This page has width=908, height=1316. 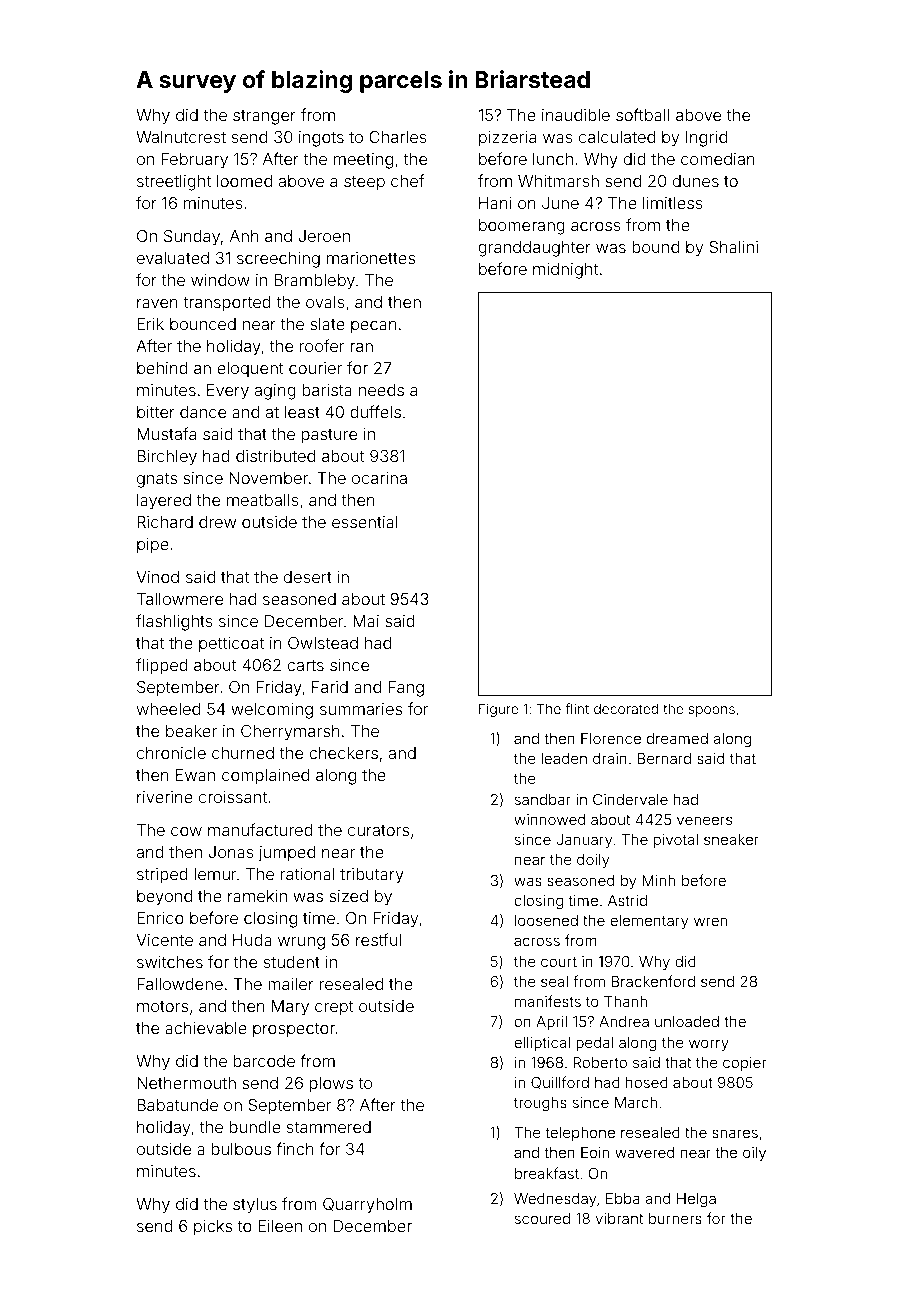 I want to click on riverine, so click(x=165, y=797).
